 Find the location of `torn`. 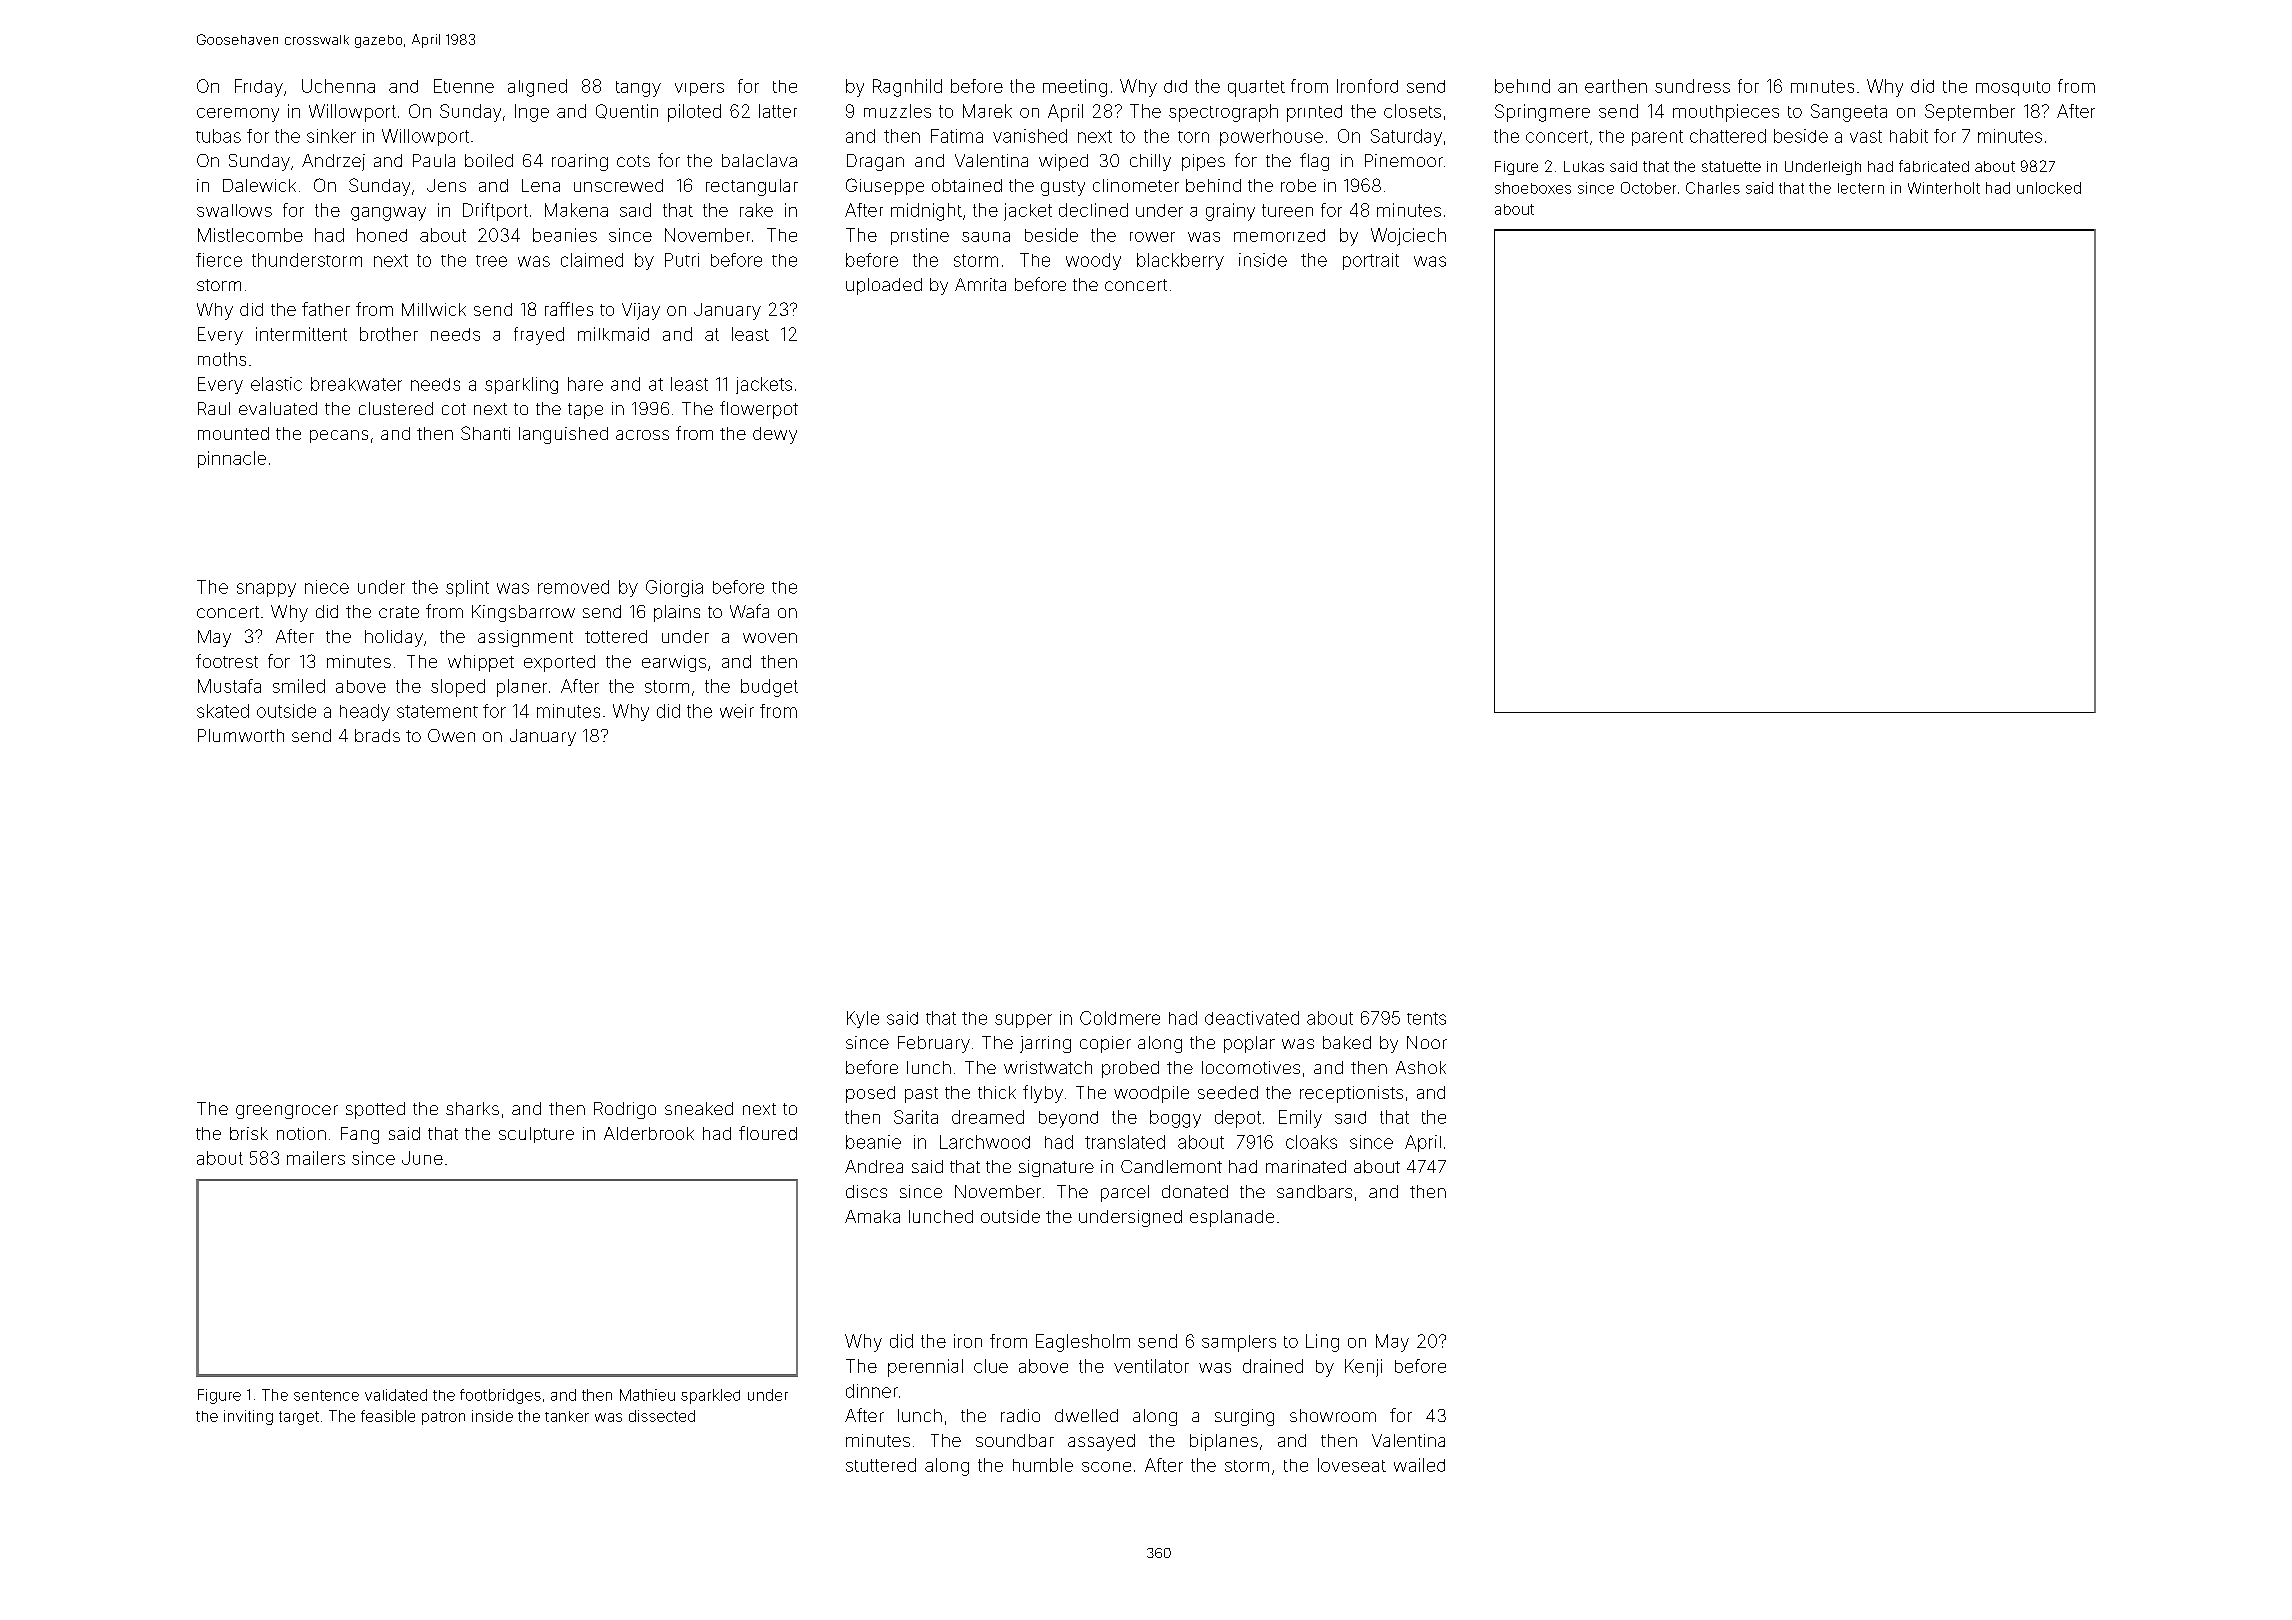

torn is located at coordinates (1193, 137).
